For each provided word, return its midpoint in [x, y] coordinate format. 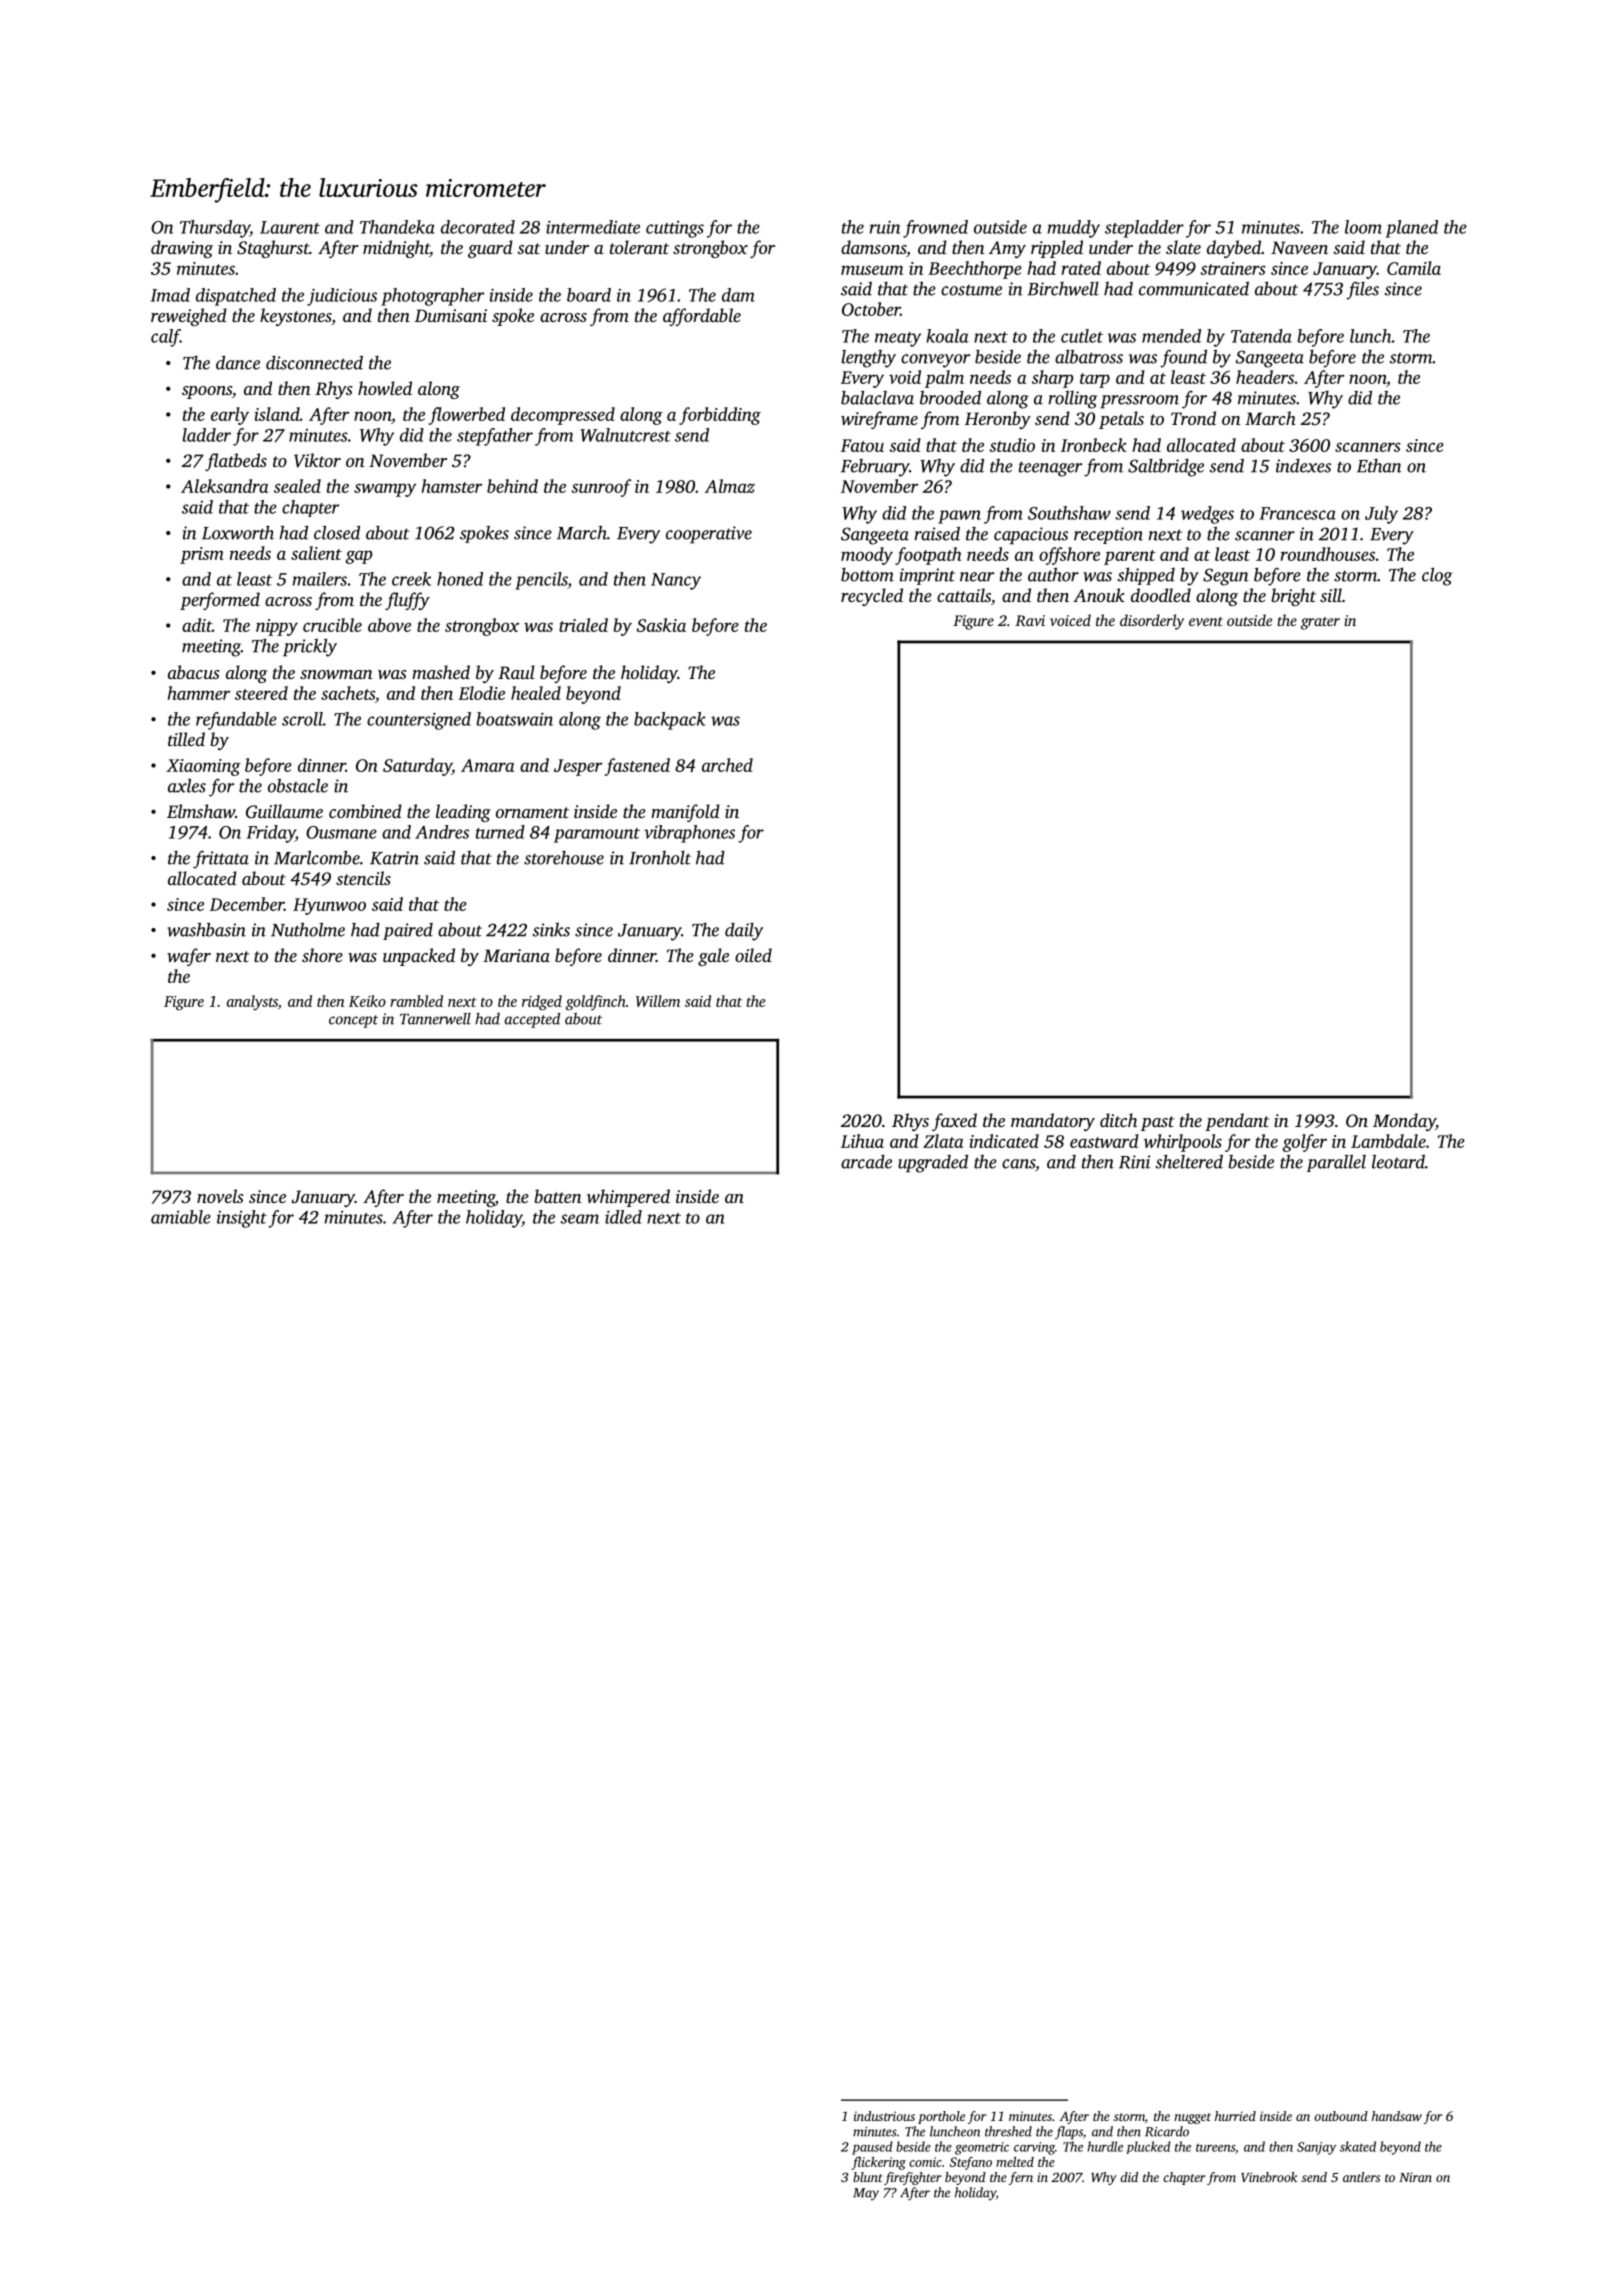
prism [202, 555]
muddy [1074, 229]
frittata [221, 860]
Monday [1404, 1122]
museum [872, 270]
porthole [941, 2117]
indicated [1004, 1141]
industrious [884, 2116]
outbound [1341, 2116]
